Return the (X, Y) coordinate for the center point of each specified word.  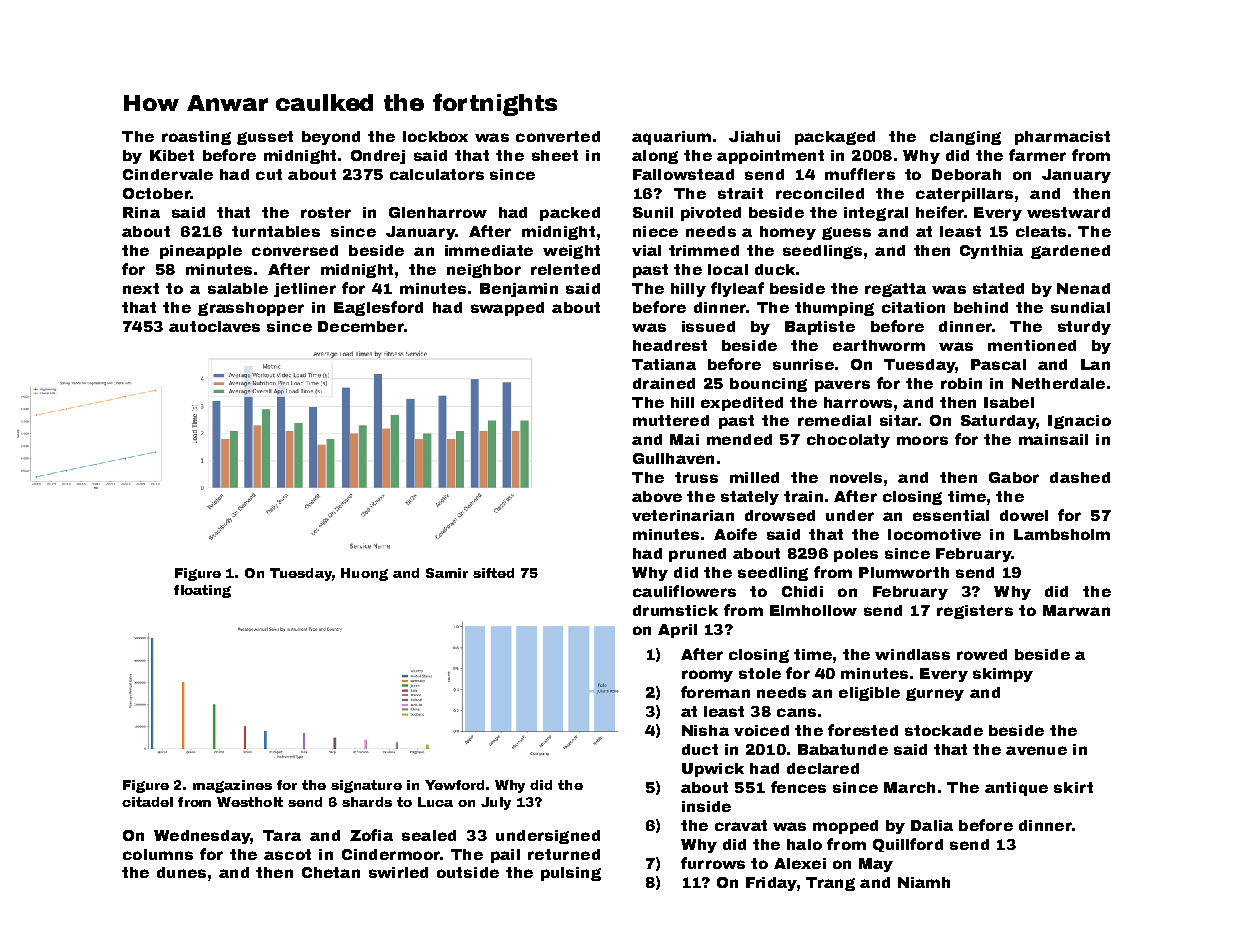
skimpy (1003, 675)
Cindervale (168, 174)
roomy (707, 676)
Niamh (924, 882)
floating (202, 591)
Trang (830, 884)
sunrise (803, 364)
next (141, 288)
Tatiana (664, 364)
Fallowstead (683, 174)
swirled (398, 872)
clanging (965, 138)
